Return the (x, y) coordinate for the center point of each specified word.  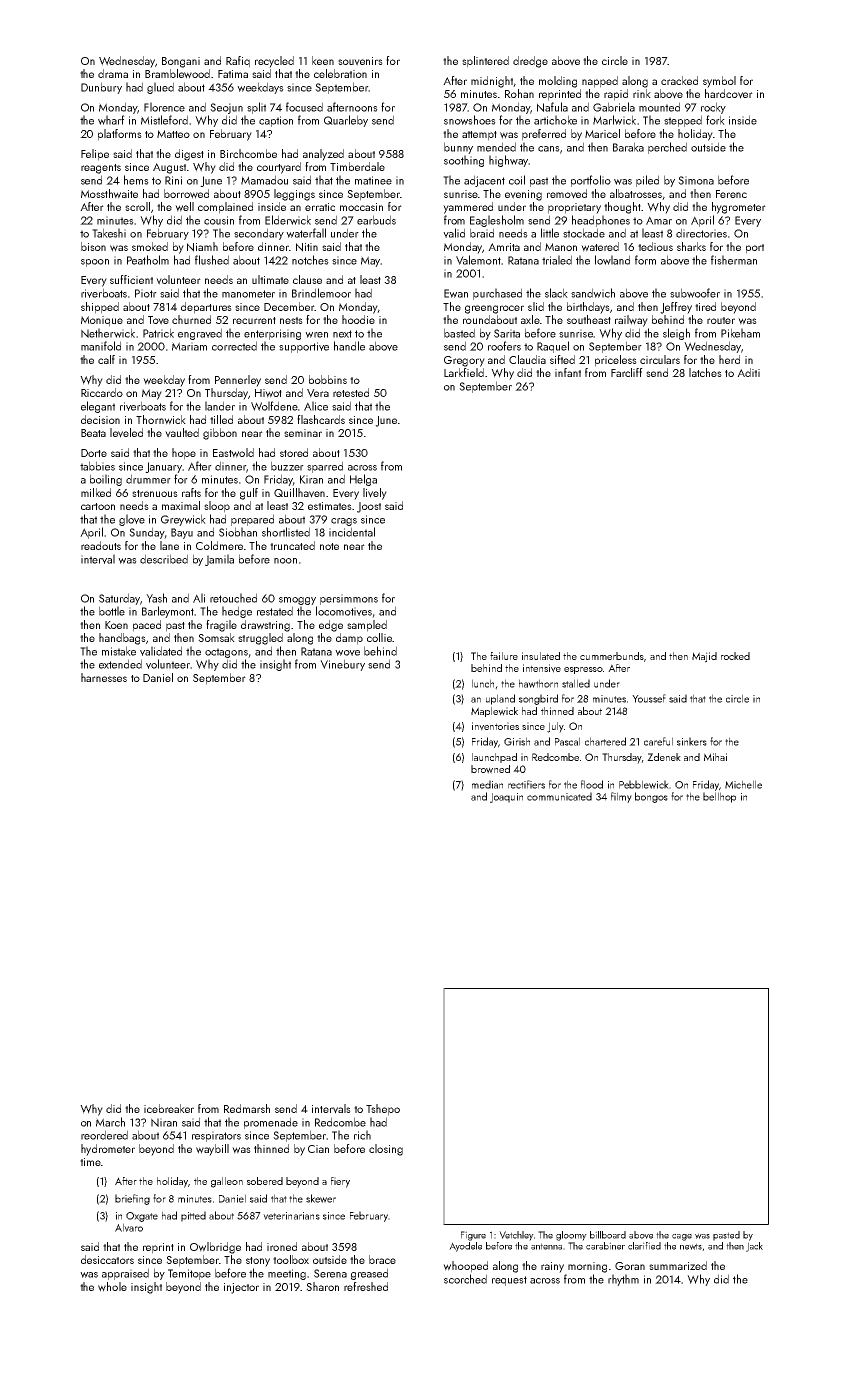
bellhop (719, 797)
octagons (226, 653)
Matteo (173, 134)
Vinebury (342, 665)
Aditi (748, 372)
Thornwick (161, 420)
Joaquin (506, 798)
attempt (479, 136)
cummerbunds (612, 656)
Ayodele (465, 1247)
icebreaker (169, 1108)
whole (112, 1287)
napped (600, 82)
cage (682, 1237)
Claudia (527, 359)
